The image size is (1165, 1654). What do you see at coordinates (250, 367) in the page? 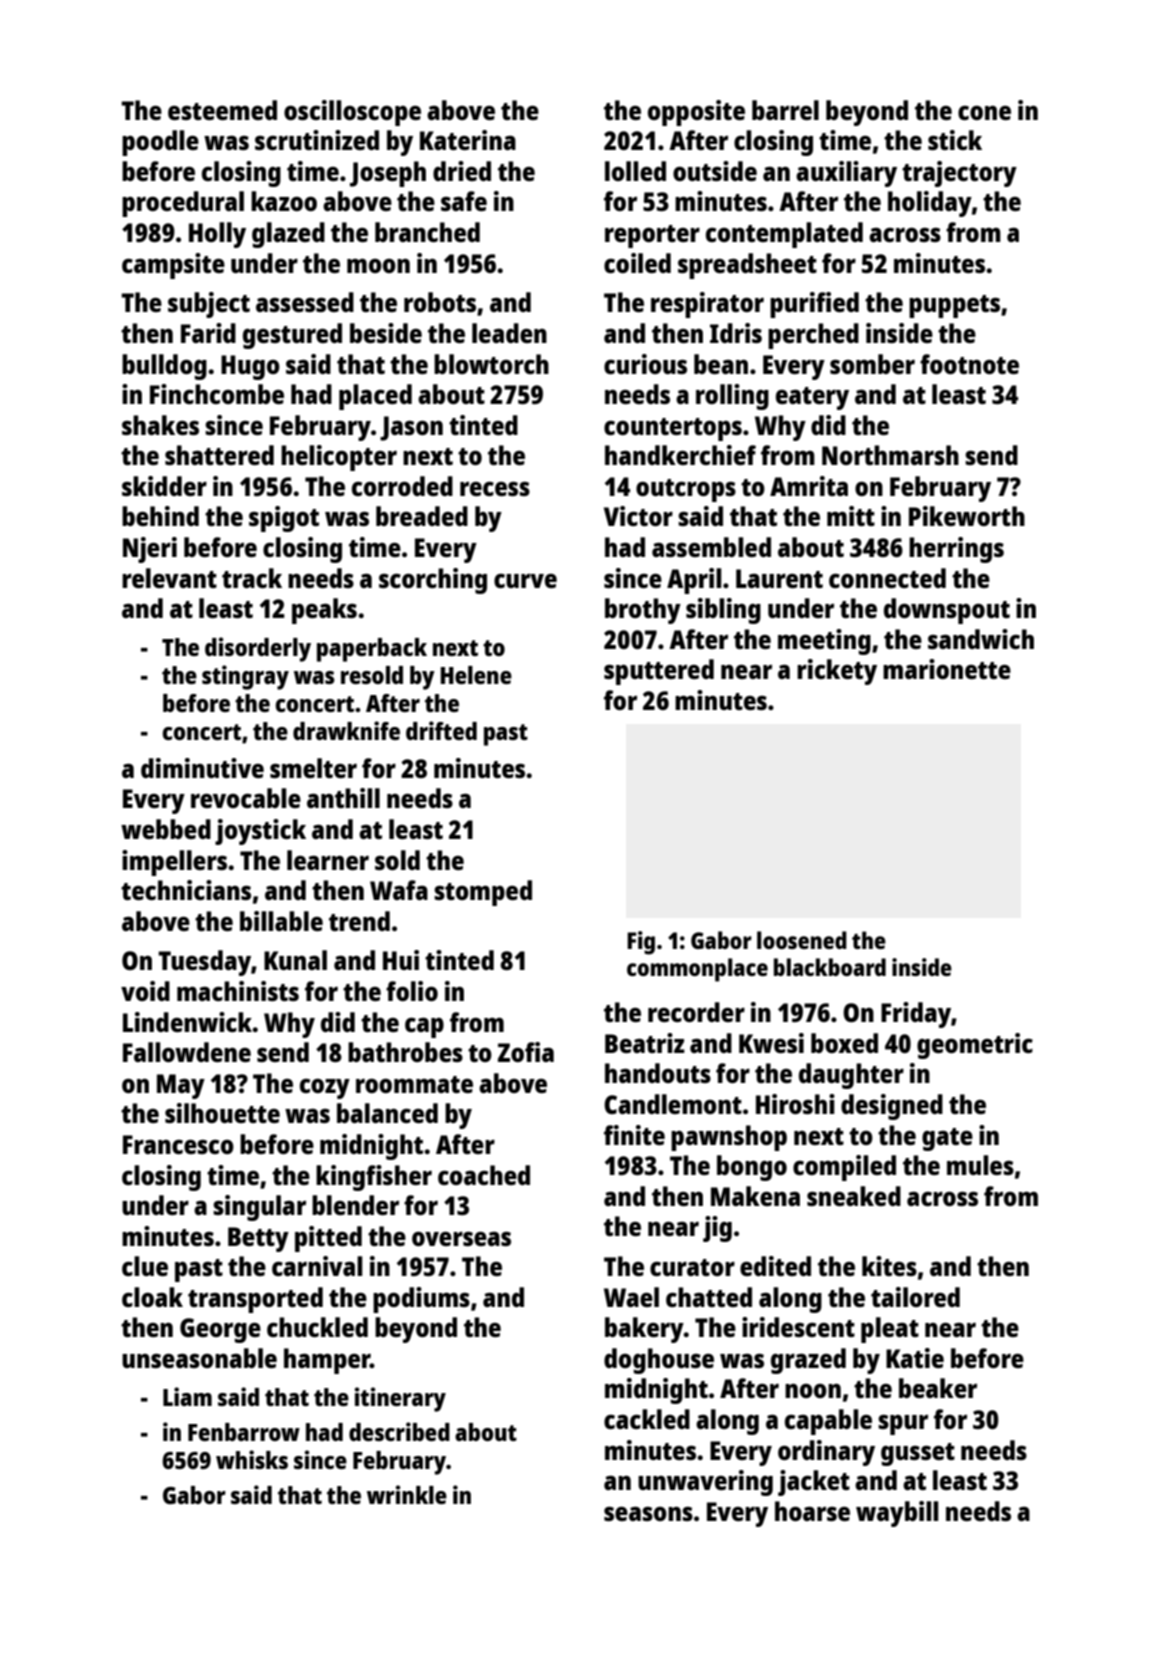
I see `Hugo` at bounding box center [250, 367].
